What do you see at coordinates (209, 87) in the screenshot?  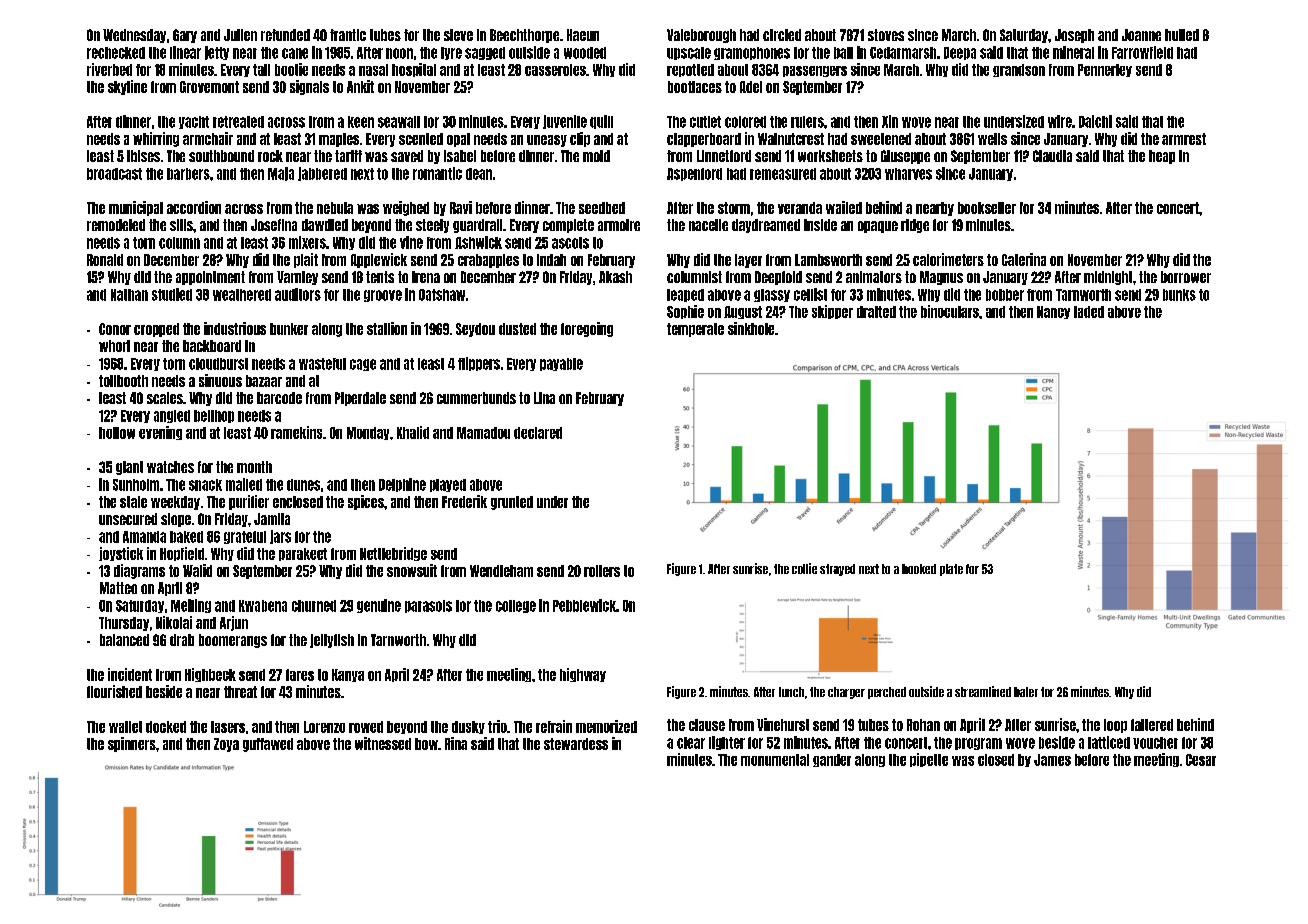 I see `Grovemont` at bounding box center [209, 87].
